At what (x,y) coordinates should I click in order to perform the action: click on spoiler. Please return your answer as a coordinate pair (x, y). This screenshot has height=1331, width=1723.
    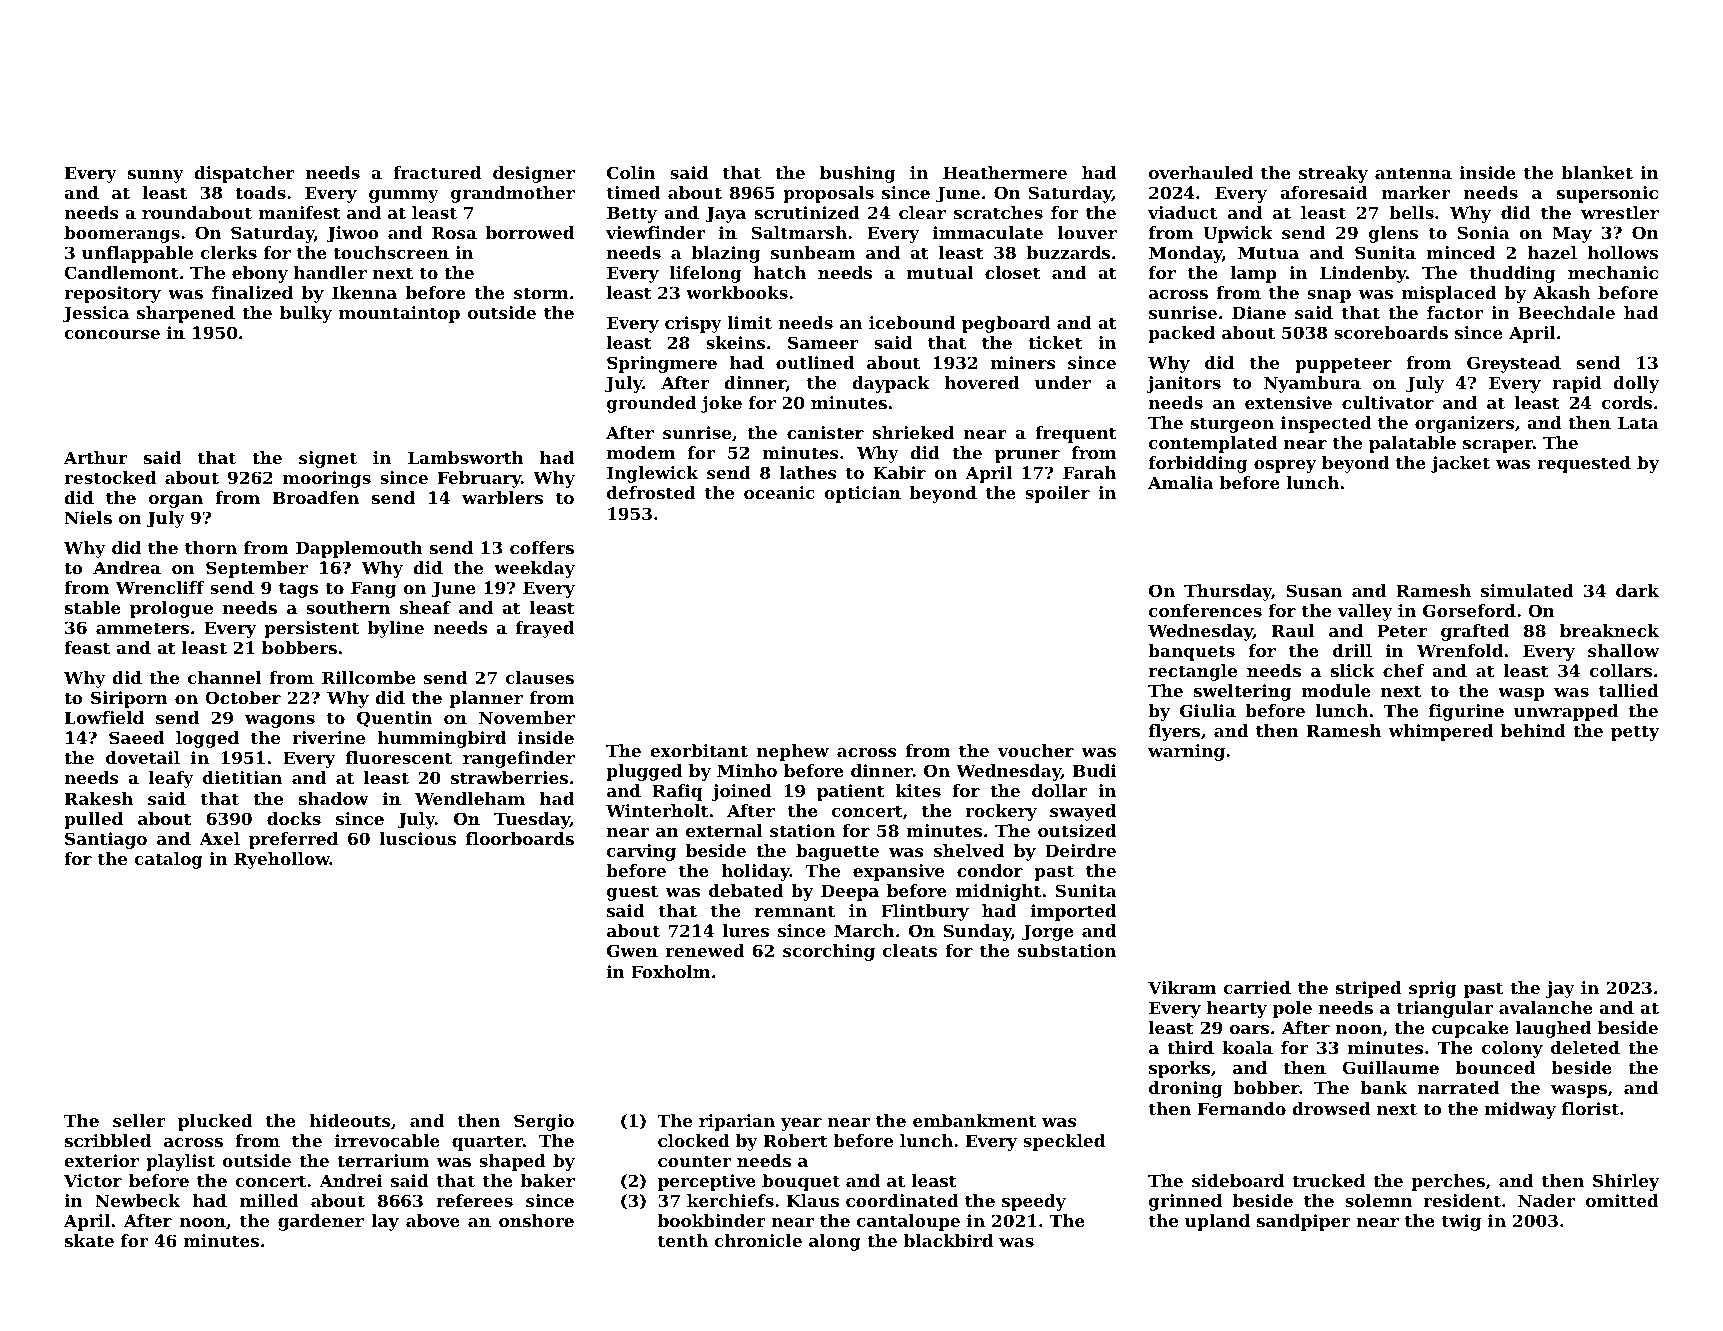
    Looking at the image, I should click on (1057, 494).
